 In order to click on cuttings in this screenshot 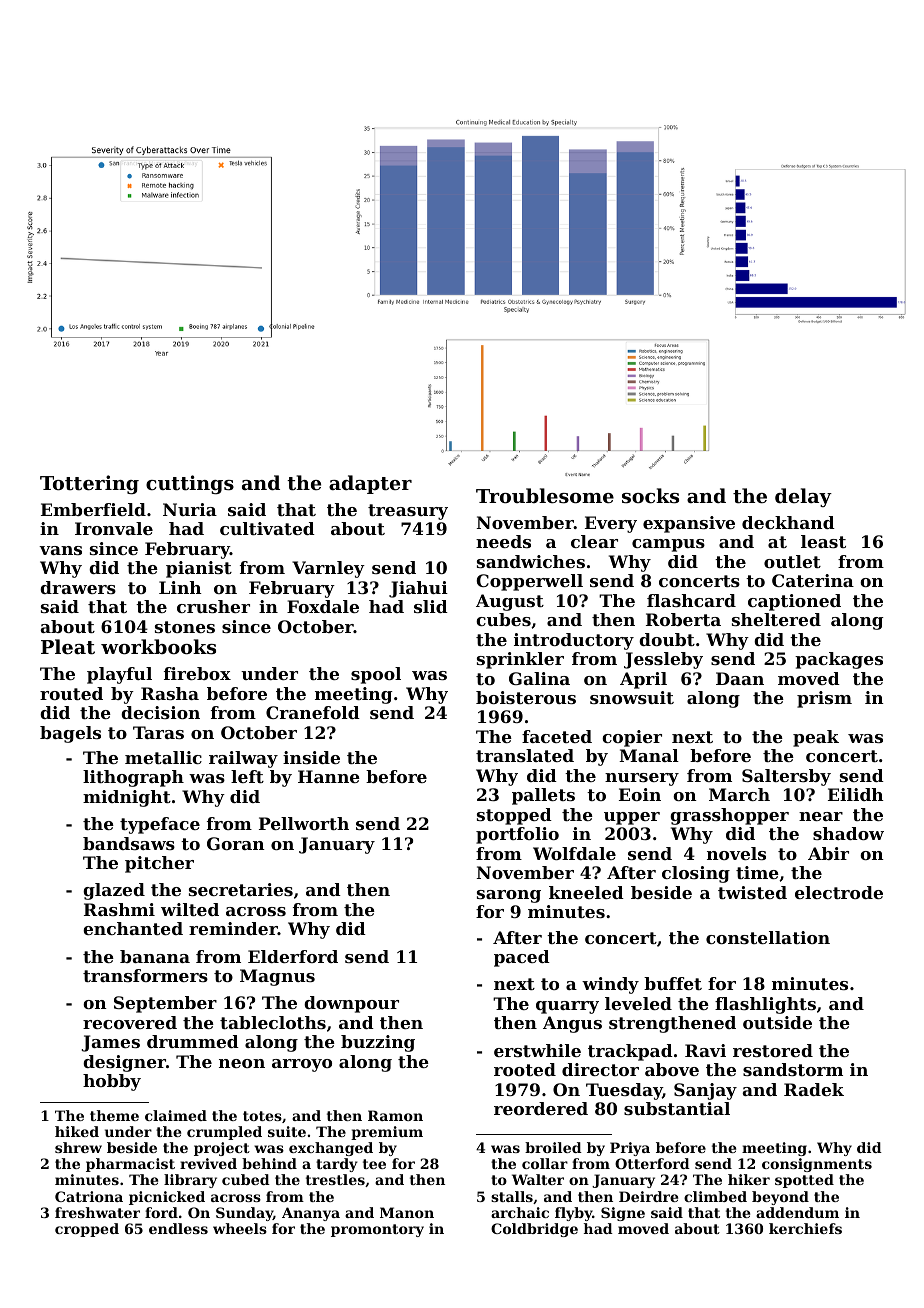, I will do `click(190, 484)`.
